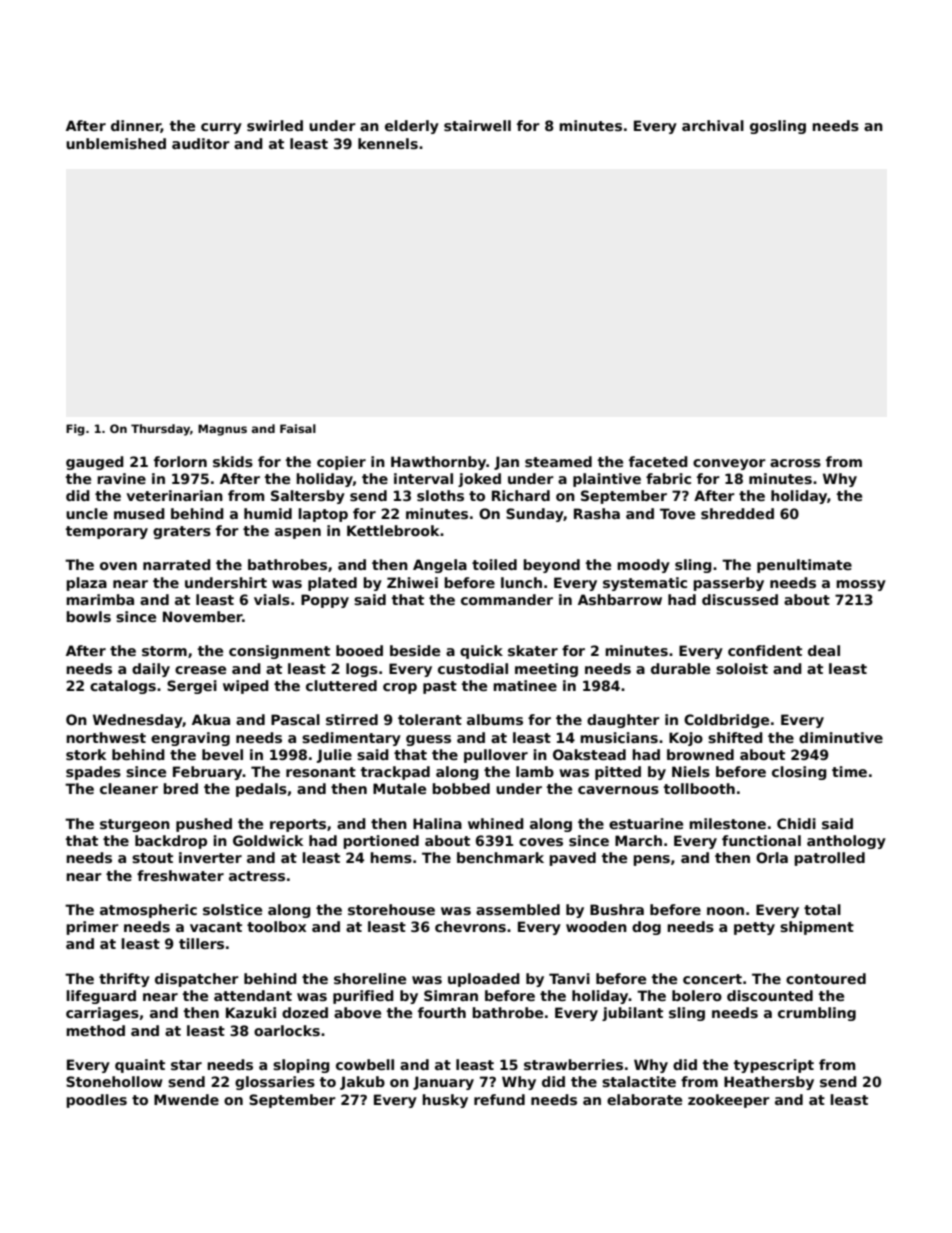 This screenshot has height=1233, width=952. I want to click on steamed, so click(558, 461).
